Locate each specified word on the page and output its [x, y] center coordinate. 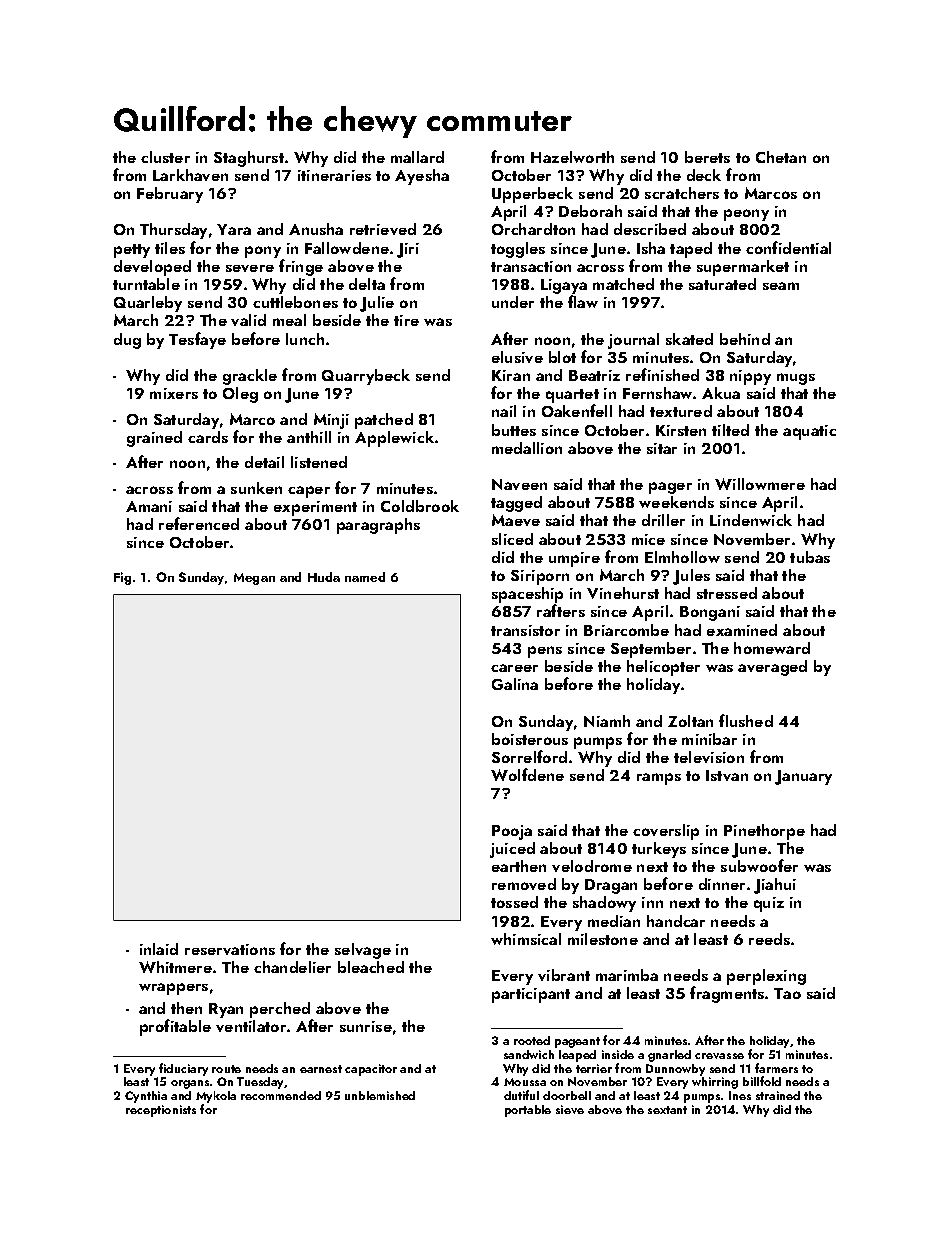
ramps [659, 779]
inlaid [159, 949]
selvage [363, 951]
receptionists [161, 1111]
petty [132, 251]
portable [528, 1111]
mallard [417, 157]
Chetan [781, 157]
